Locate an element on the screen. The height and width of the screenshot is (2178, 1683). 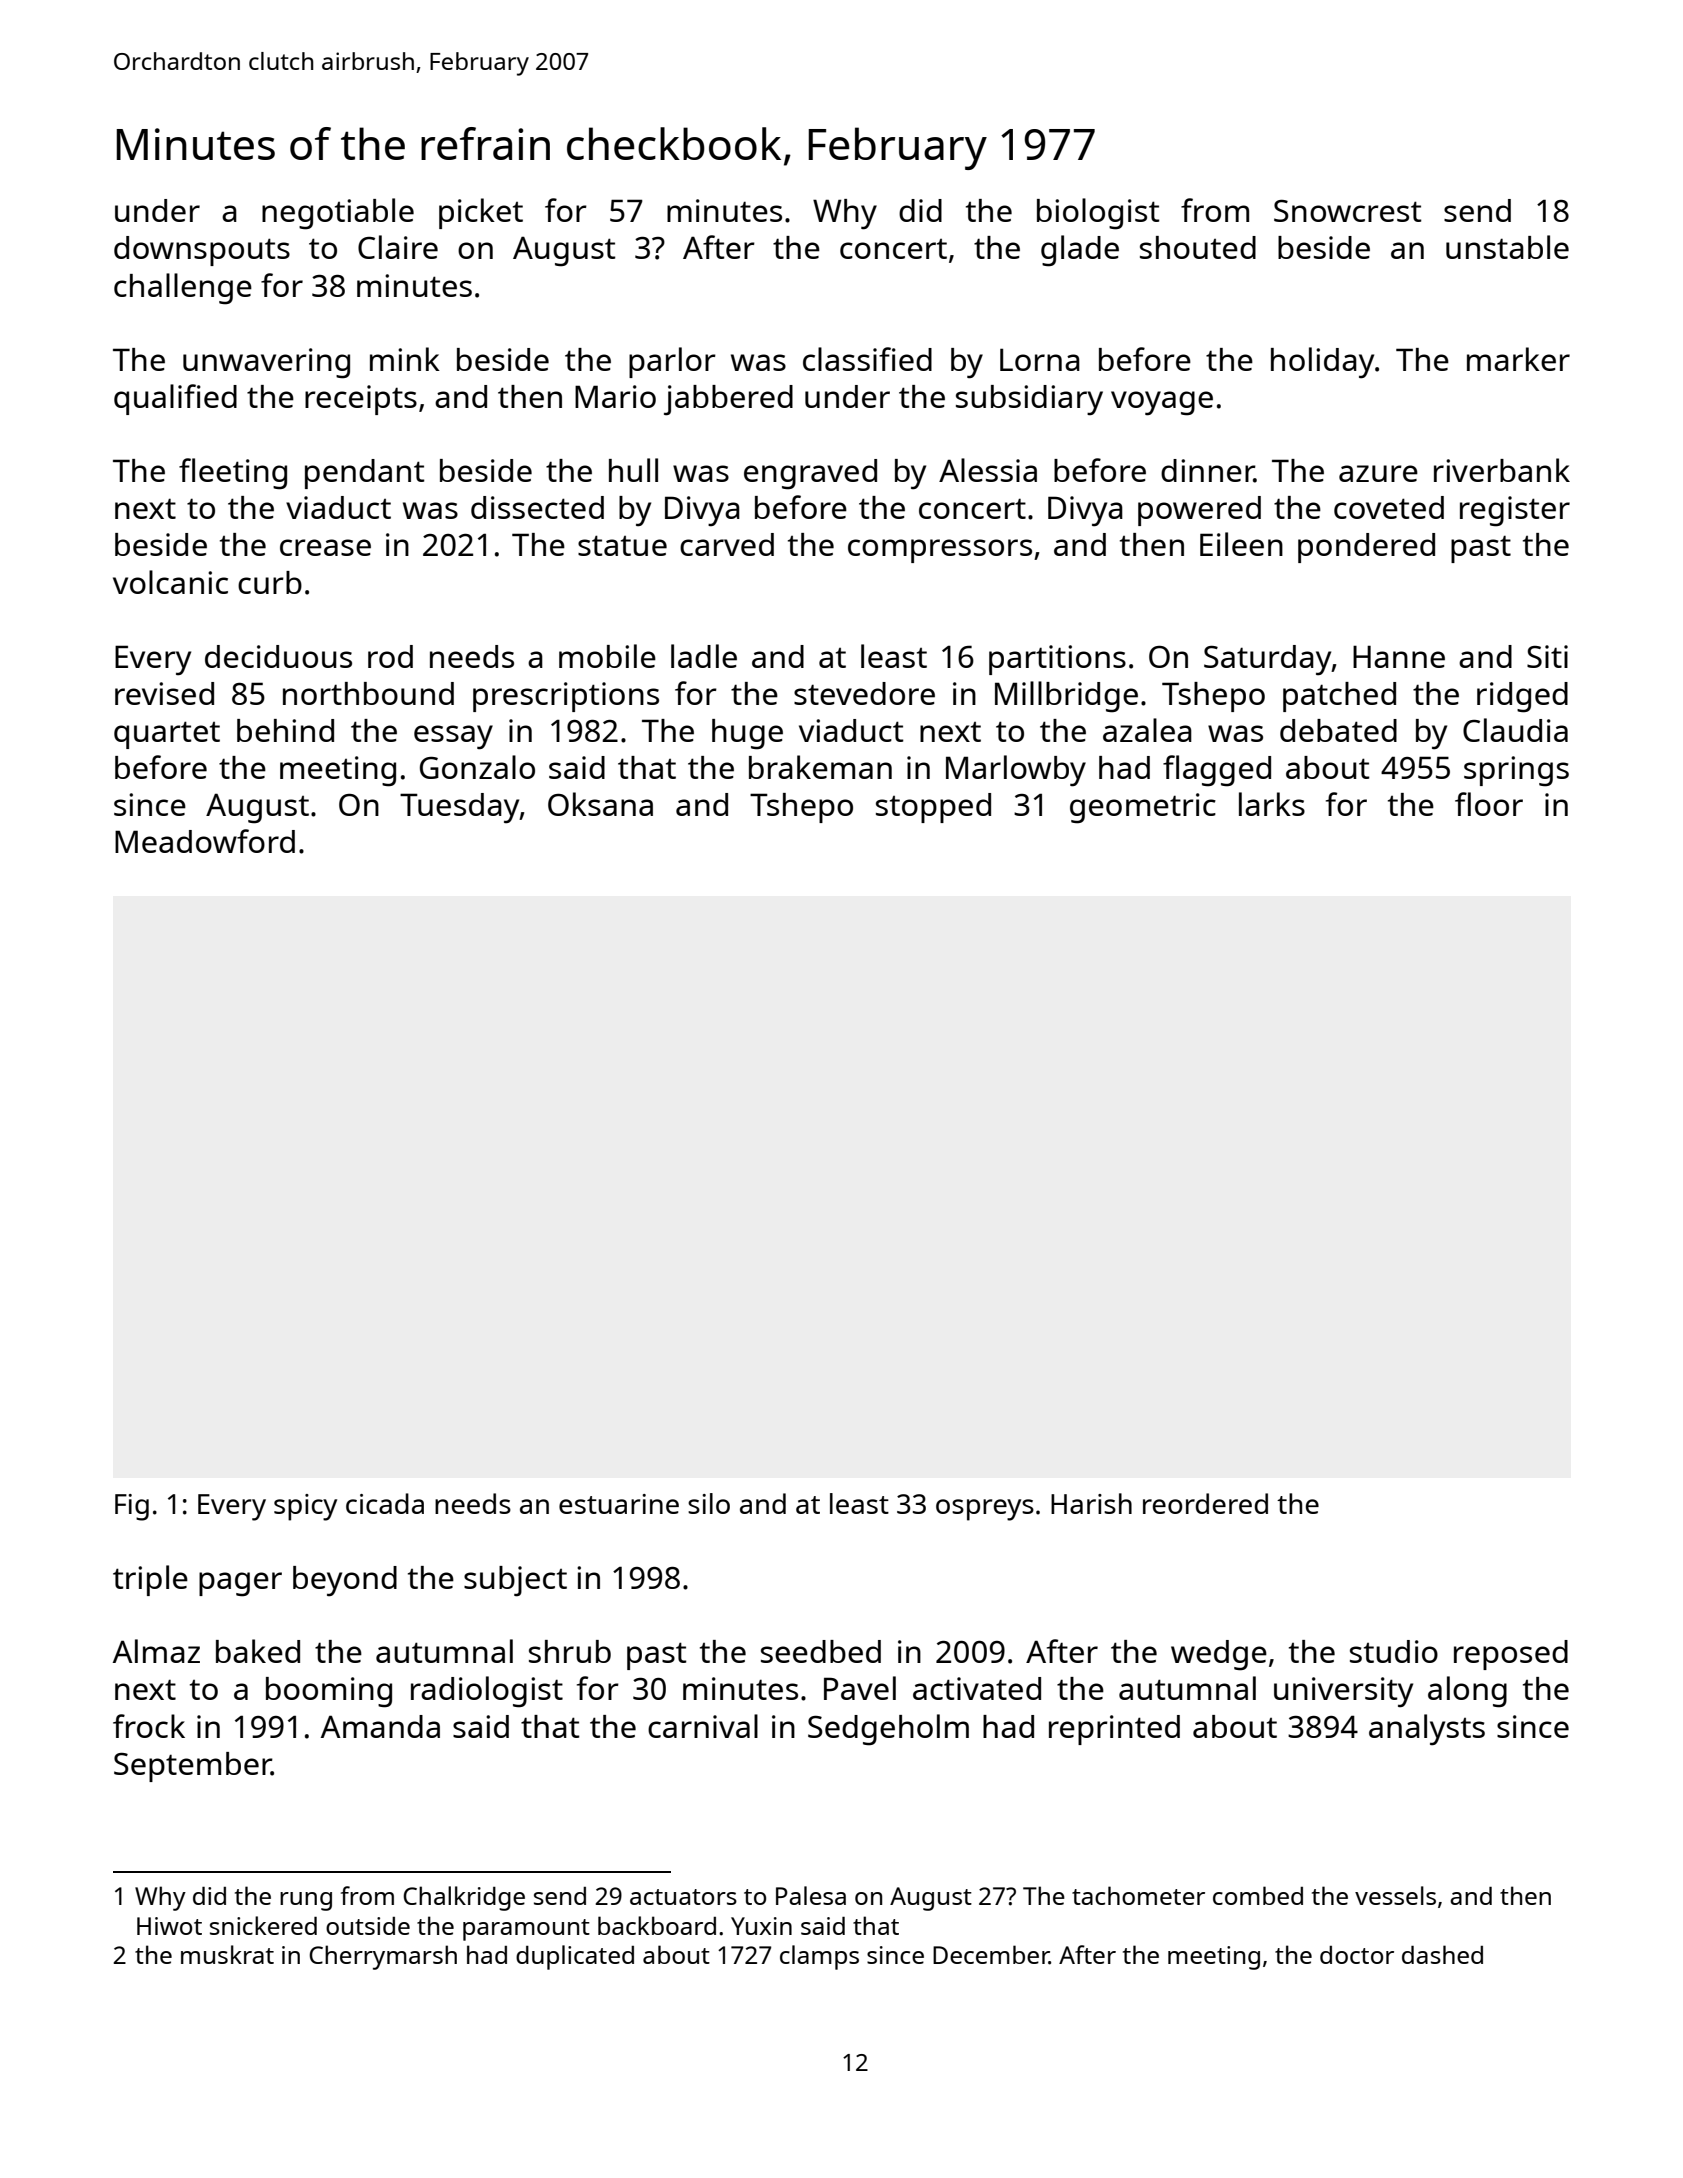
picket is located at coordinates (481, 213).
